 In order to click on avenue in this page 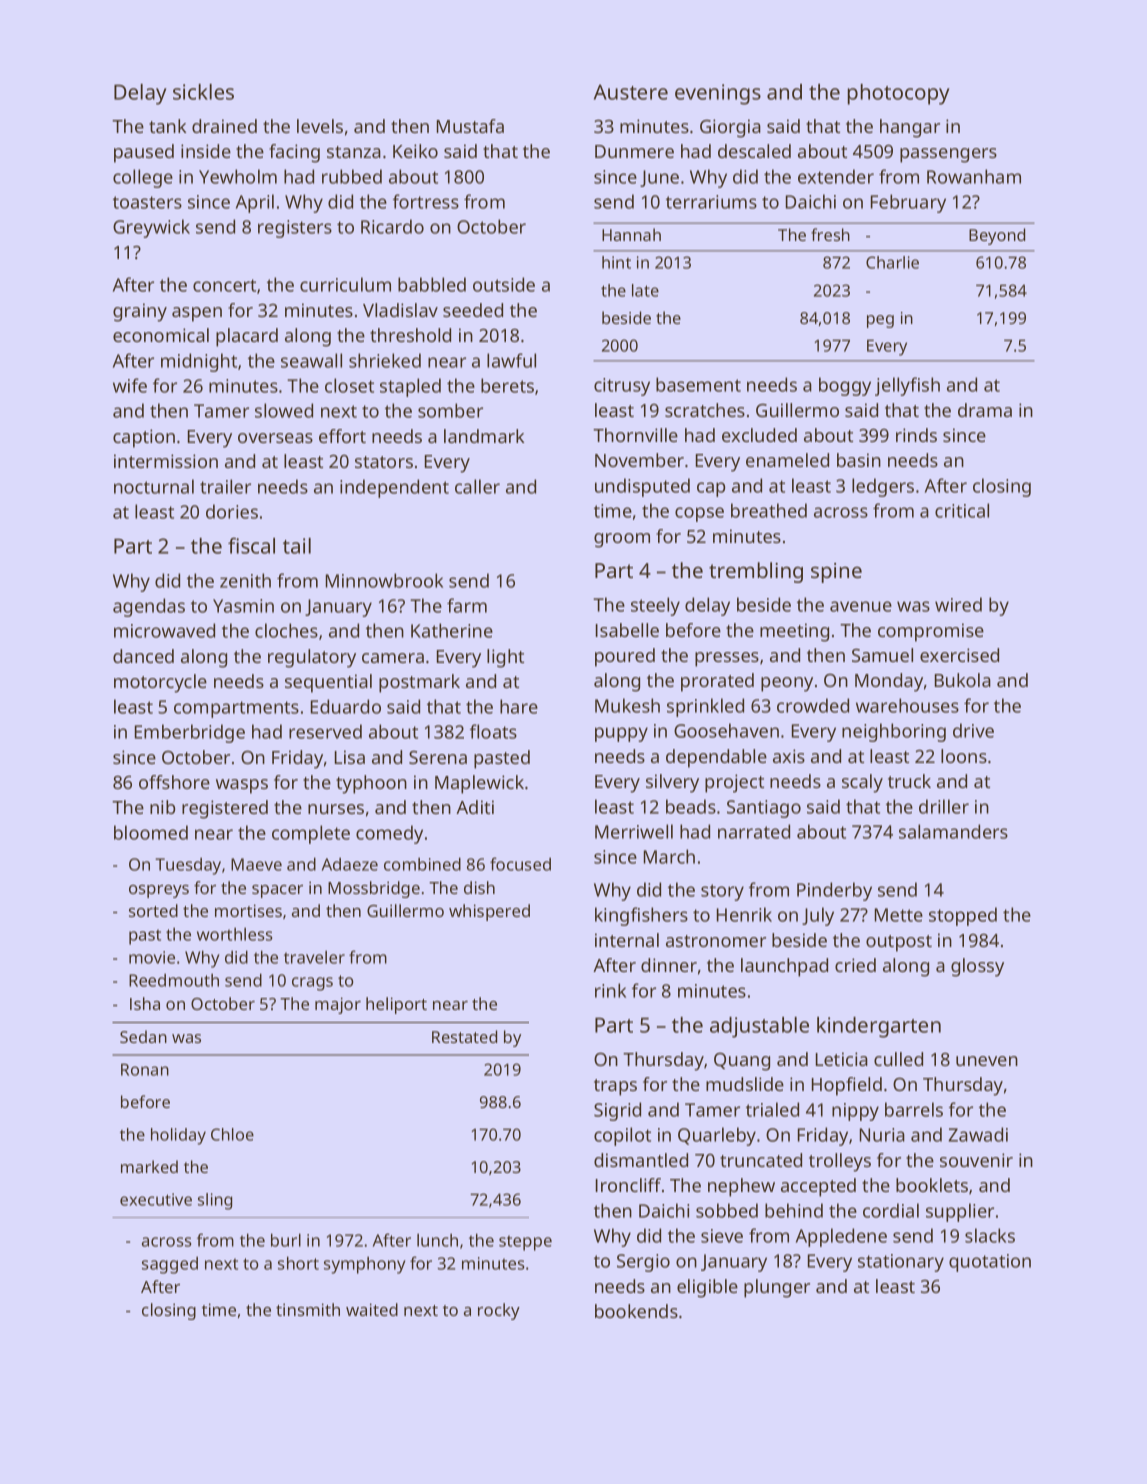, I will do `click(861, 606)`.
